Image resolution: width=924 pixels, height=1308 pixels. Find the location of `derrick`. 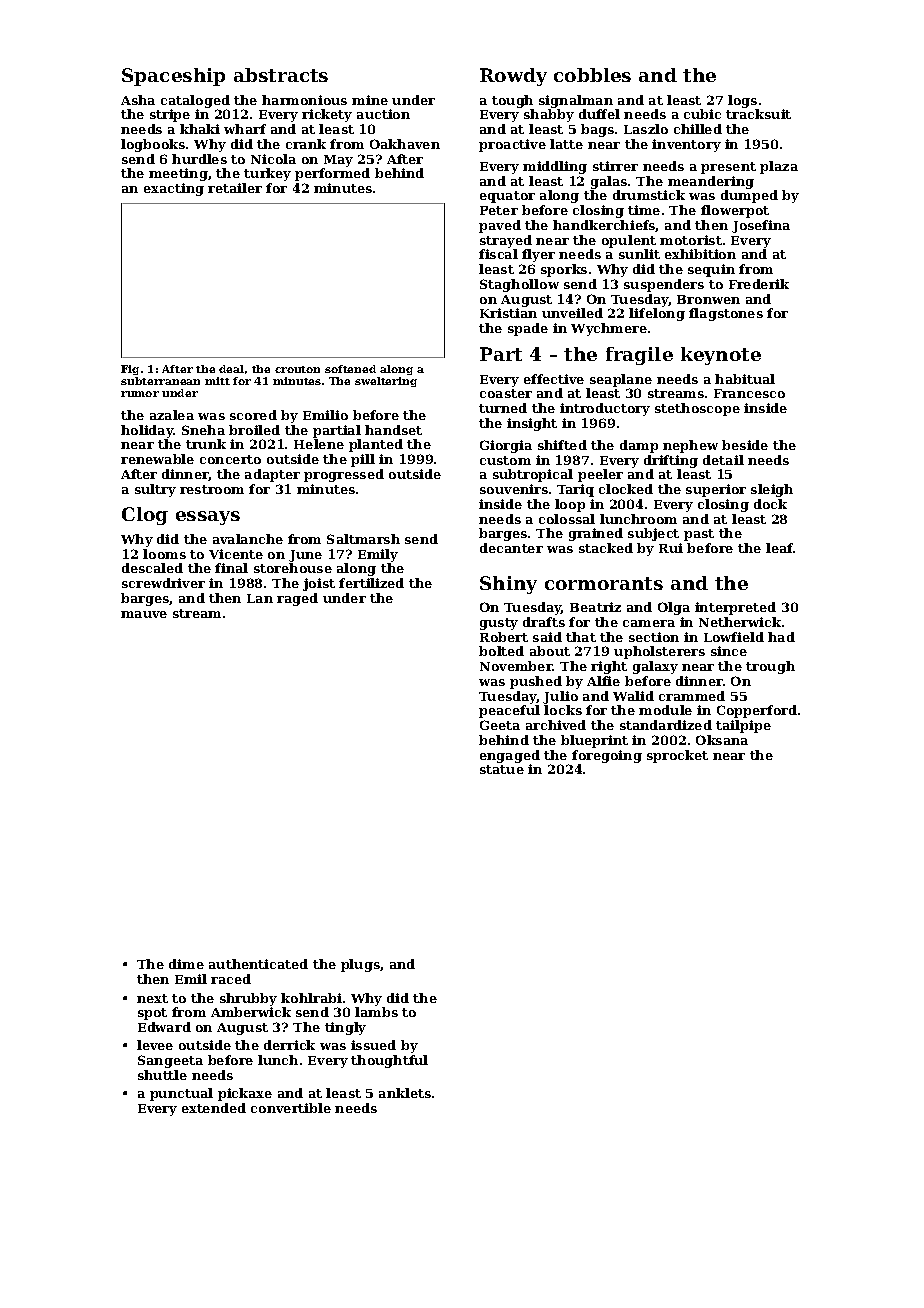

derrick is located at coordinates (289, 1045).
